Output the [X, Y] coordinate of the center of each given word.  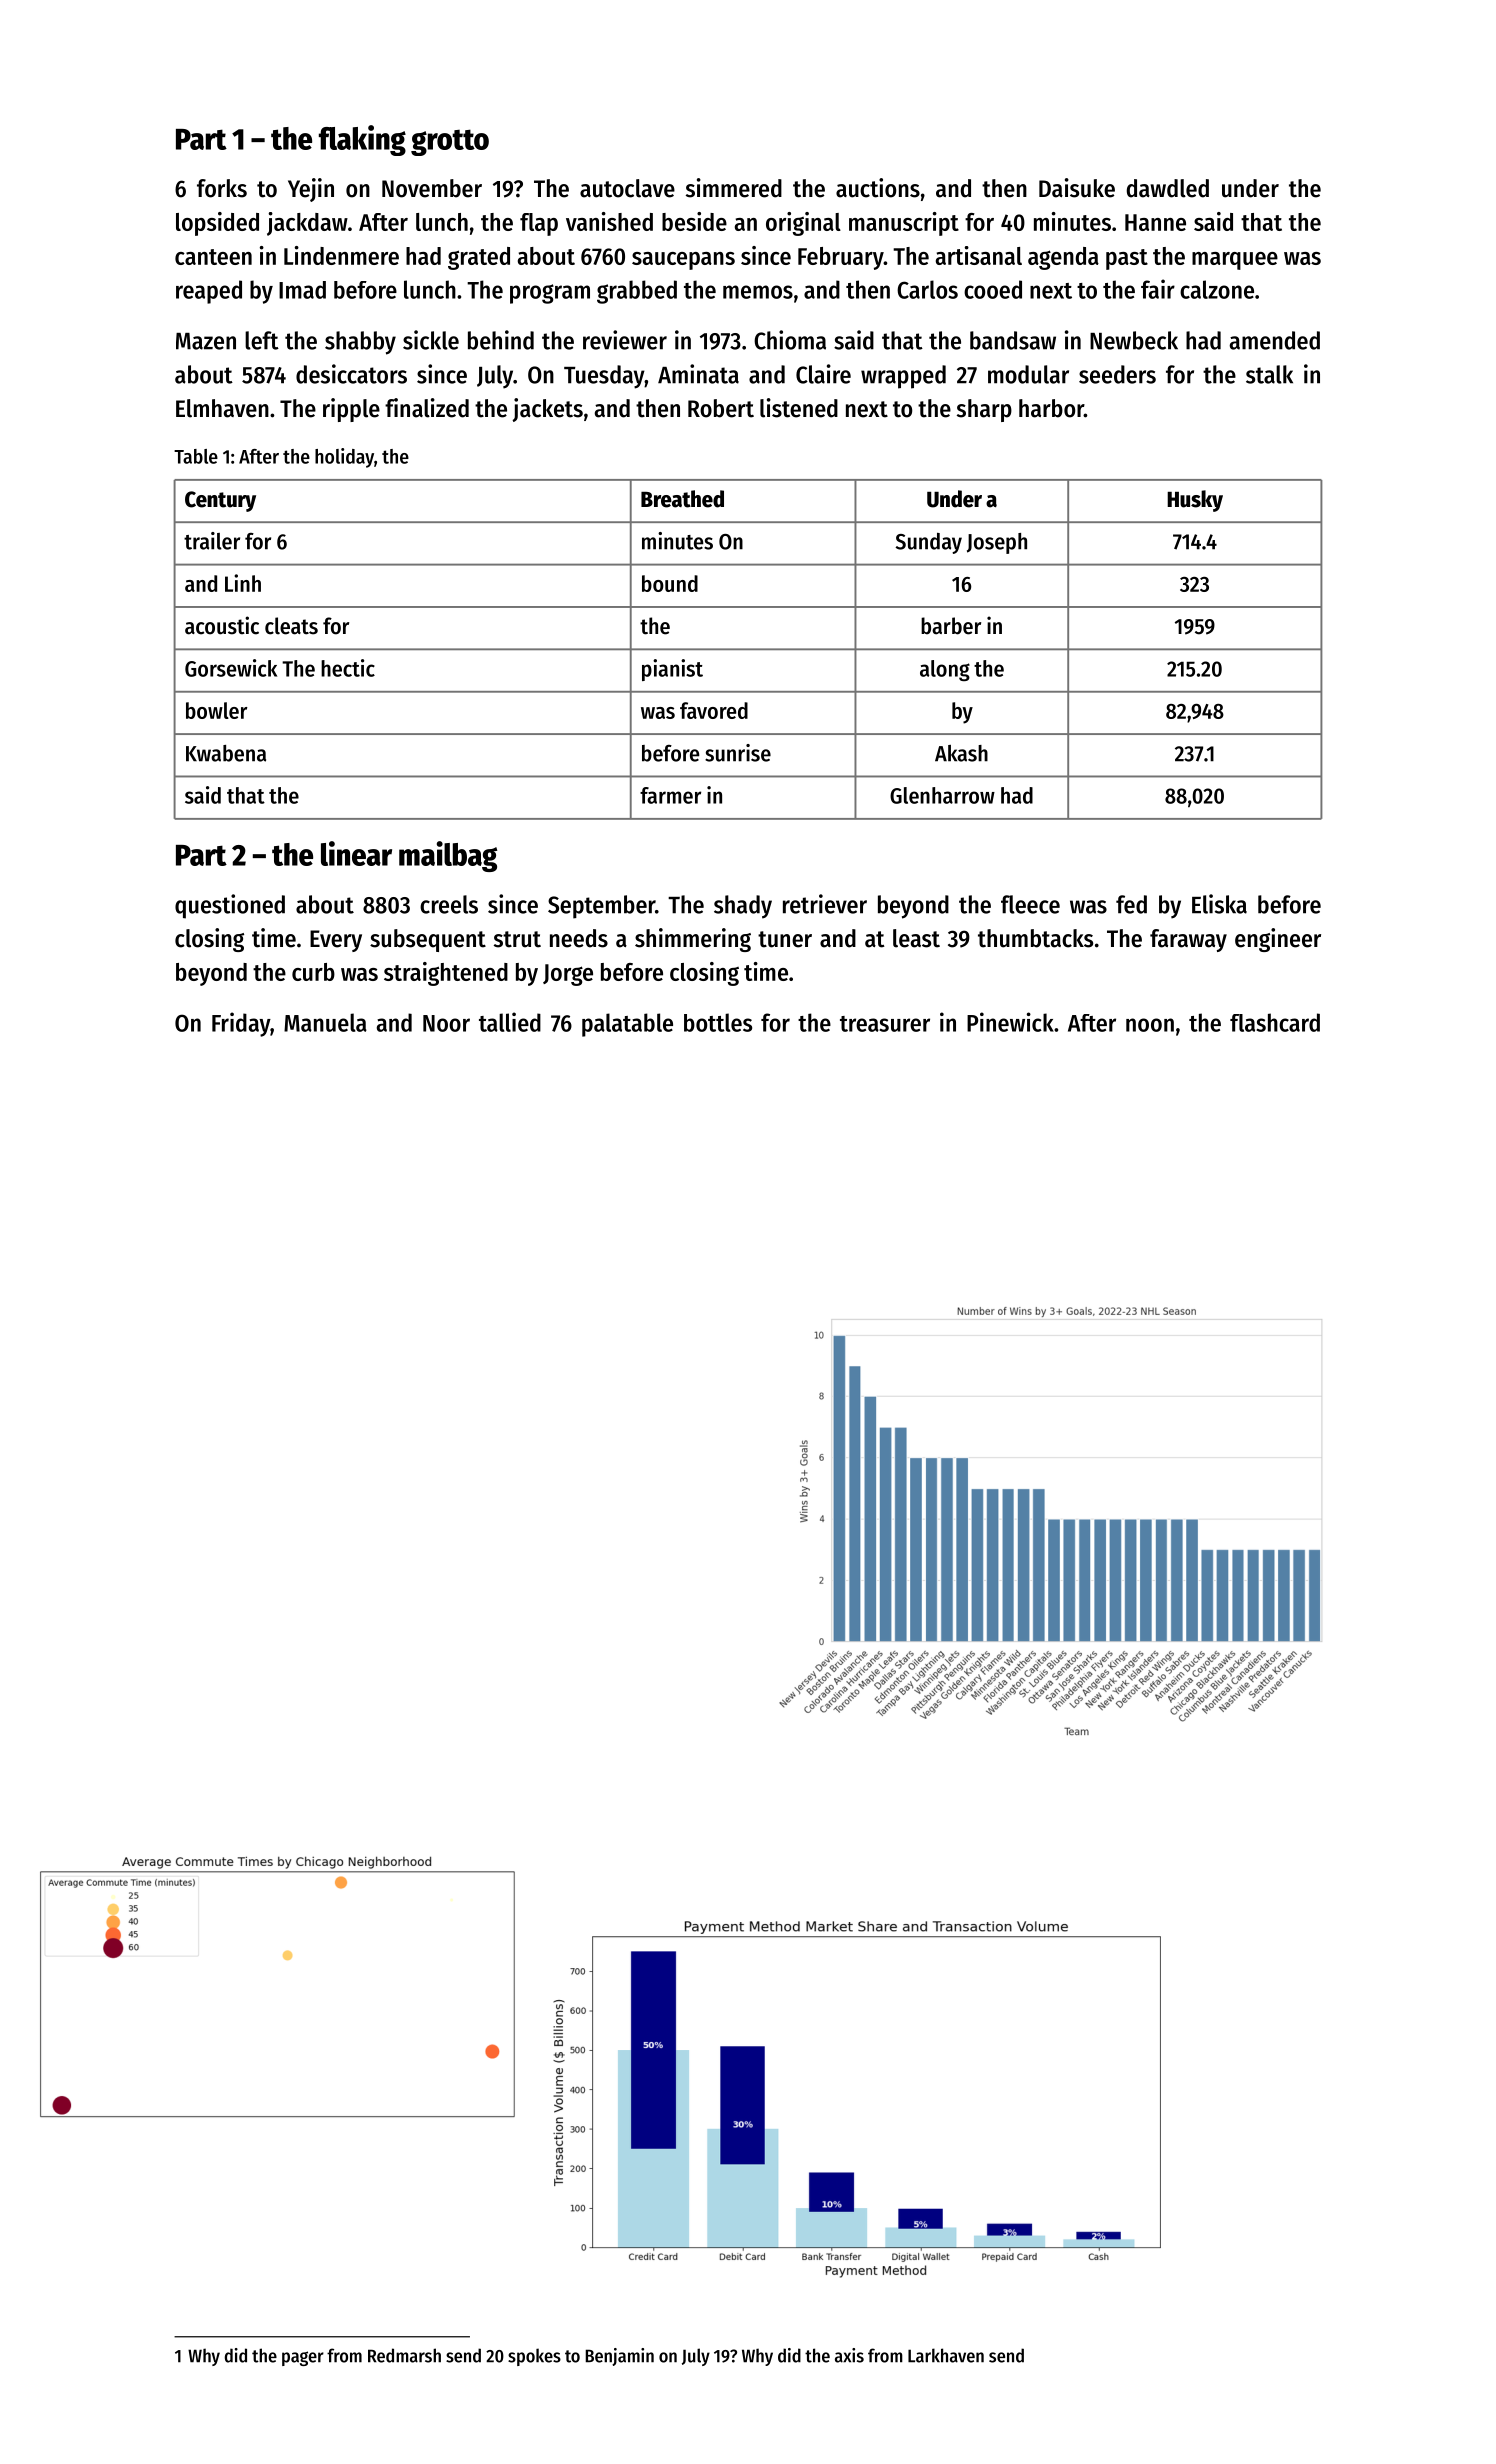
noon [1150, 1025]
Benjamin [619, 2357]
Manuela [325, 1022]
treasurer [885, 1024]
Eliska [1219, 904]
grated [479, 258]
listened [799, 408]
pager [303, 2358]
